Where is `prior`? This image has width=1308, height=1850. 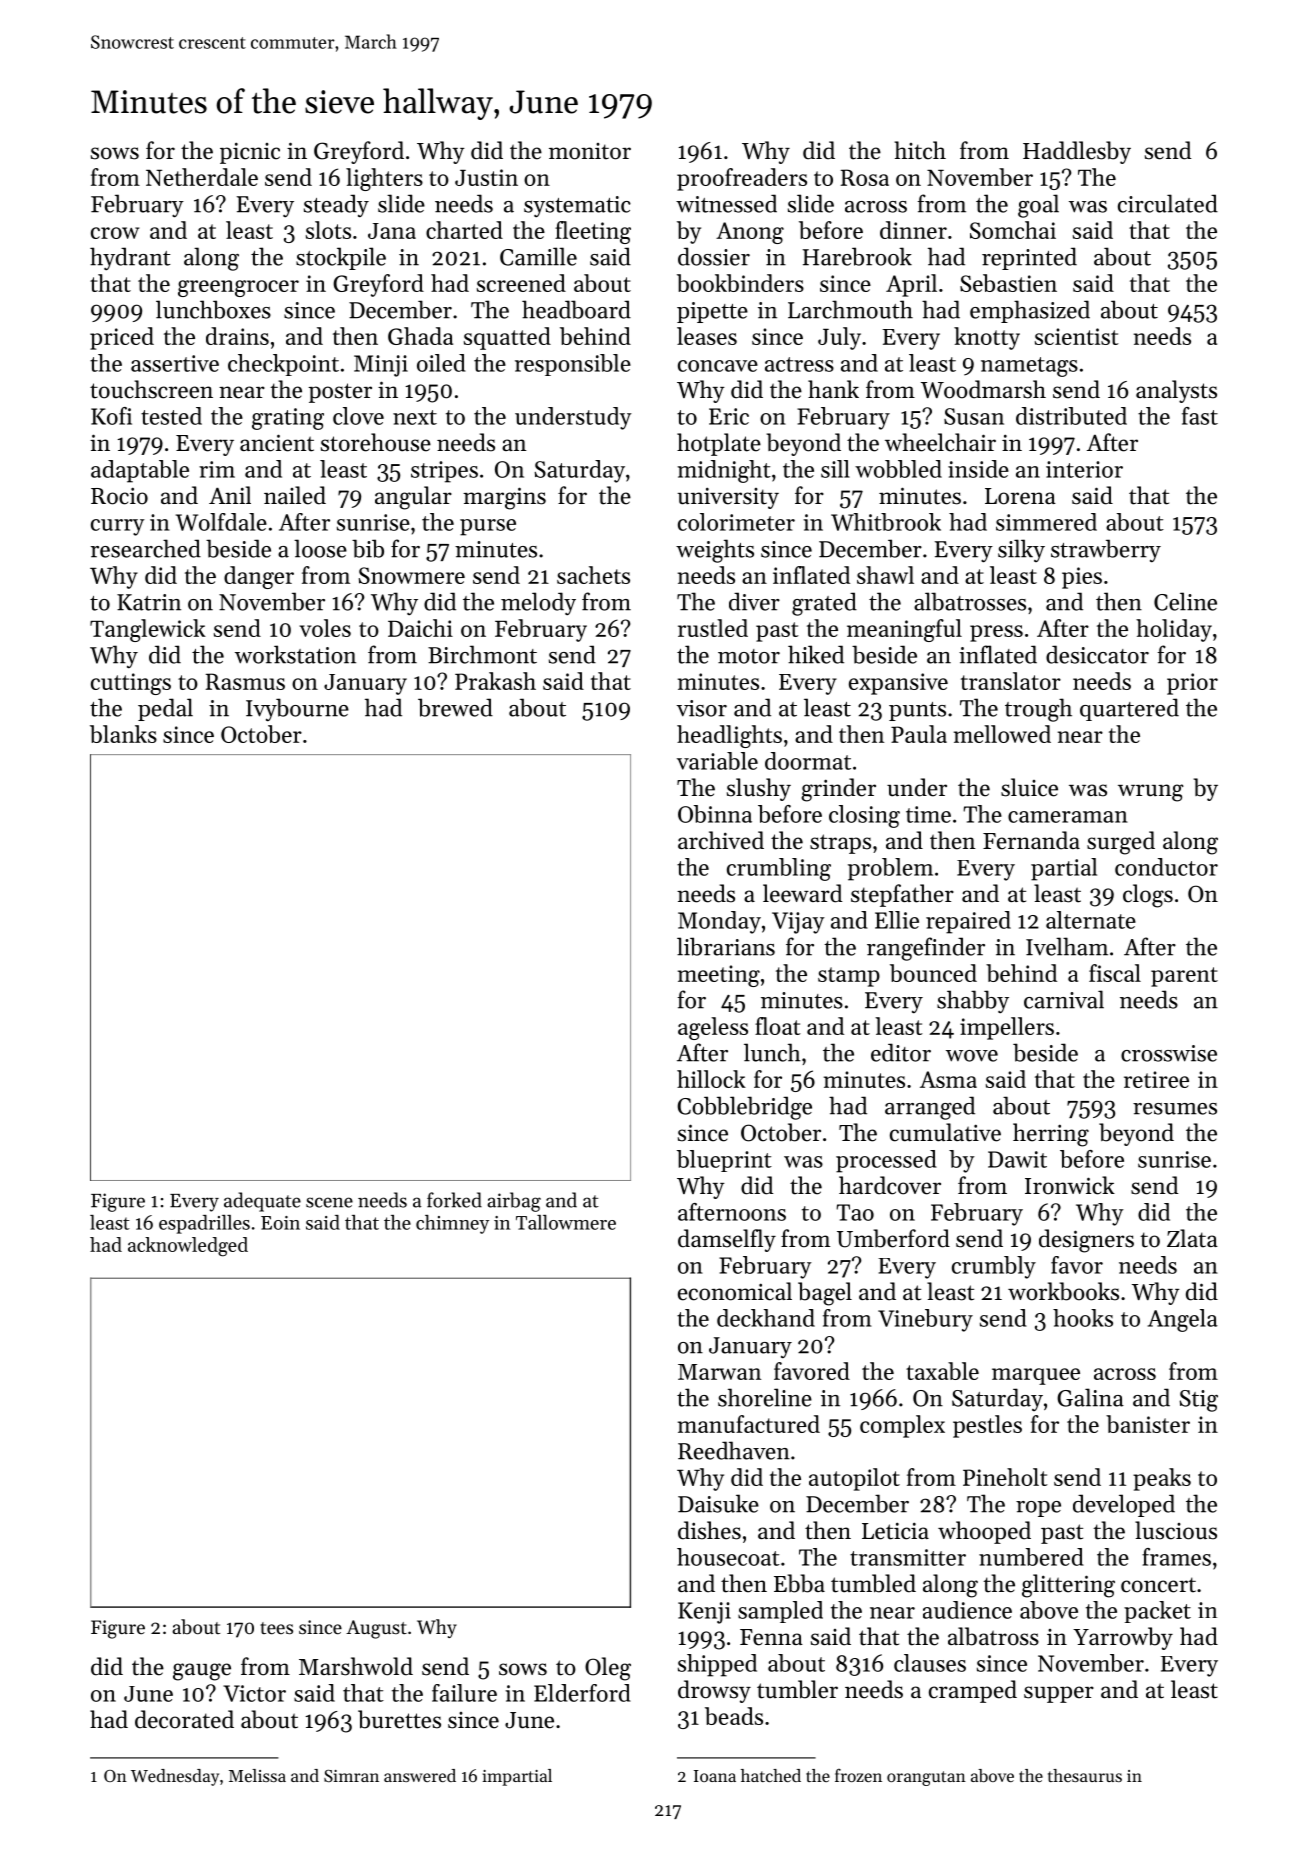
prior is located at coordinates (1192, 684).
